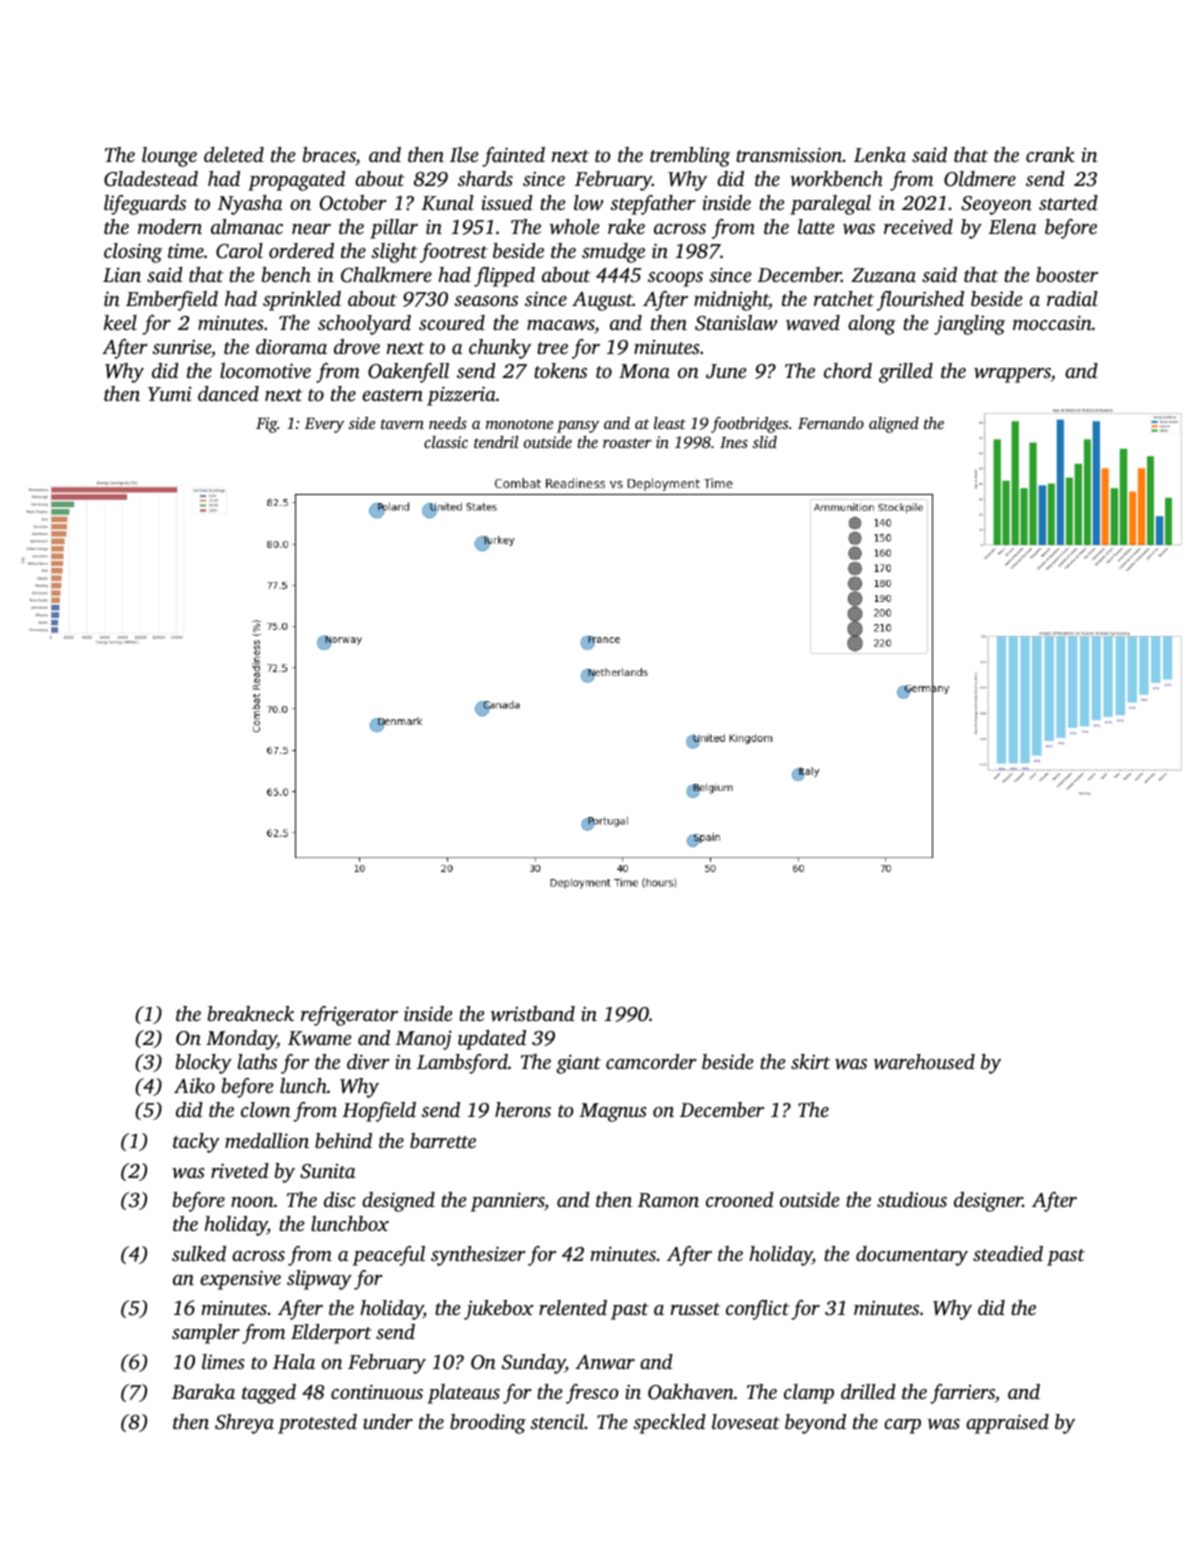  I want to click on Hala, so click(294, 1361).
